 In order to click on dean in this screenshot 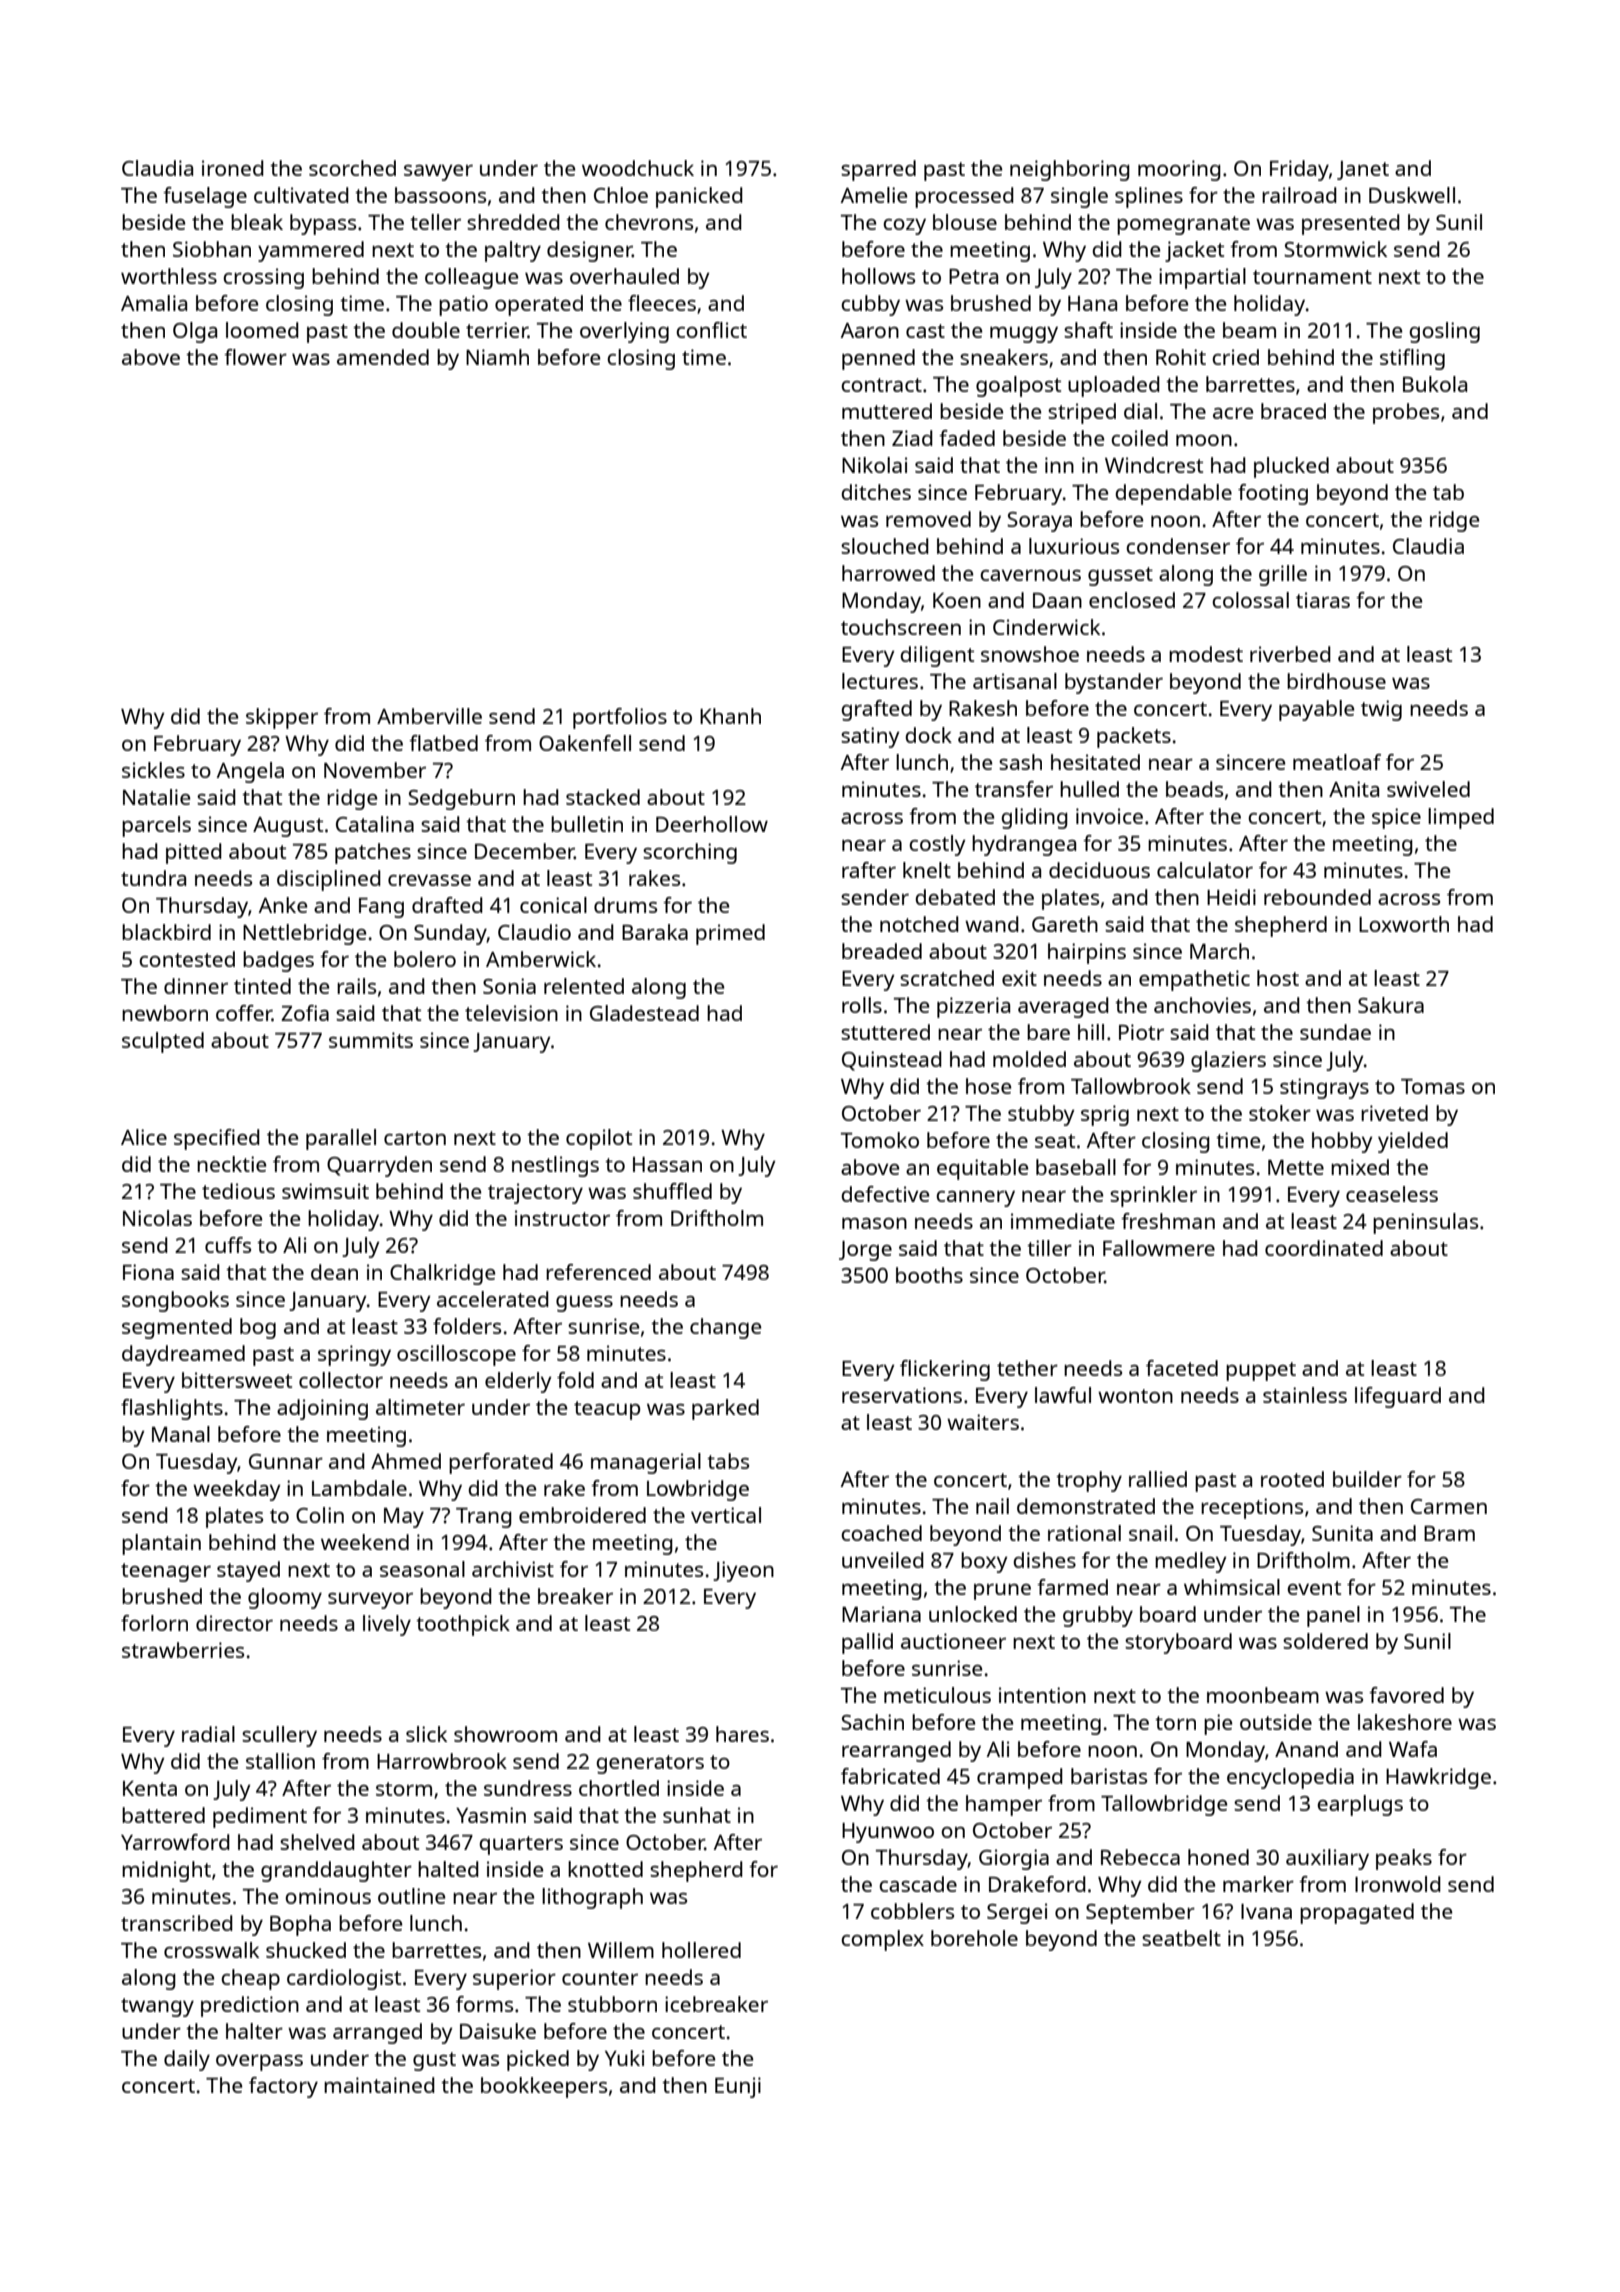, I will do `click(334, 1272)`.
